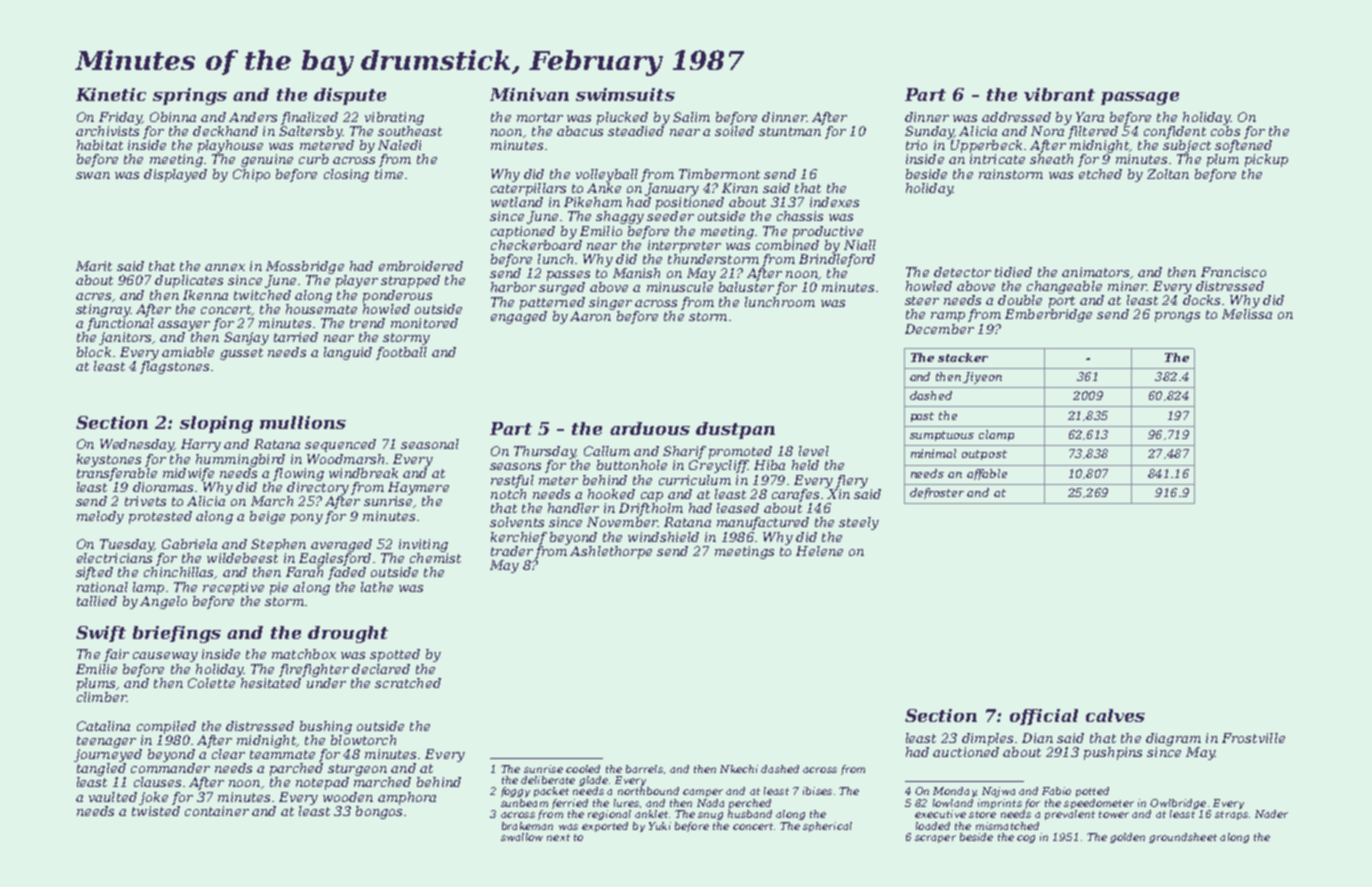  What do you see at coordinates (408, 683) in the page?
I see `scratched` at bounding box center [408, 683].
